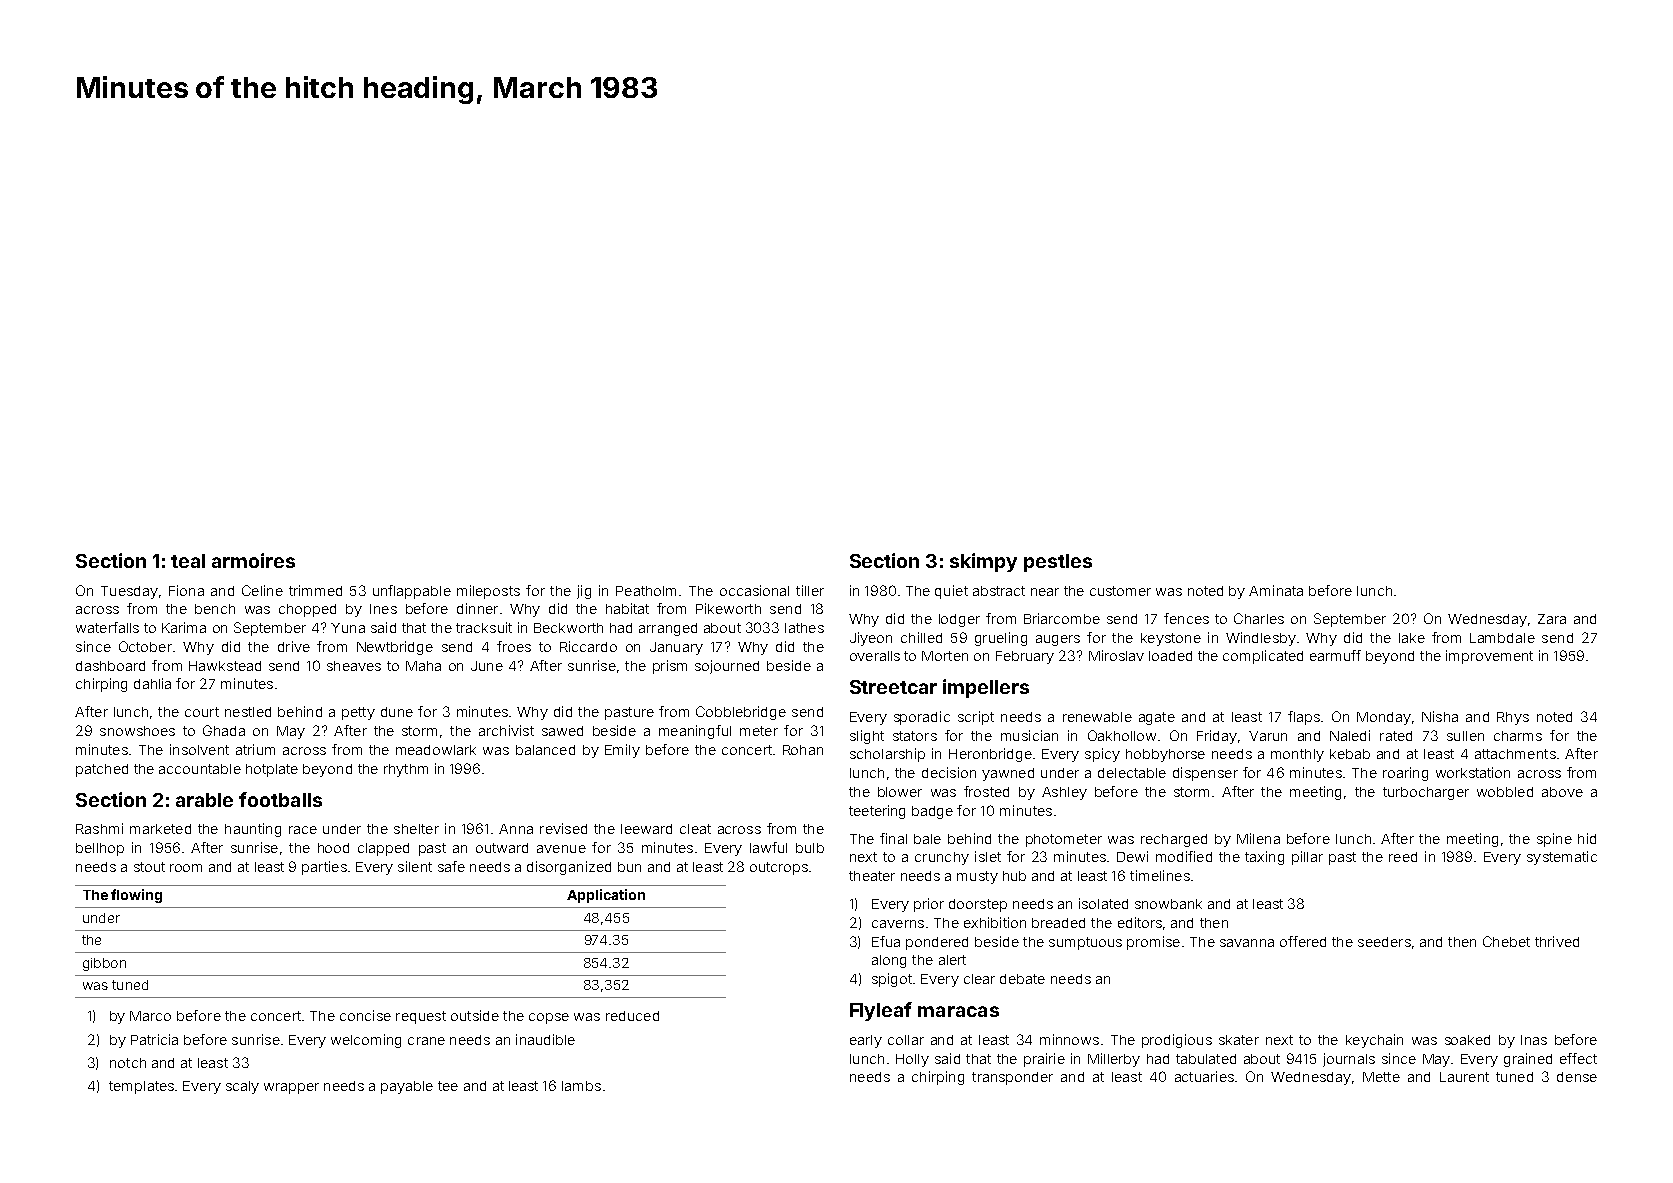 This page has width=1673, height=1183. Describe the element at coordinates (1489, 657) in the page. I see `improvement` at that location.
